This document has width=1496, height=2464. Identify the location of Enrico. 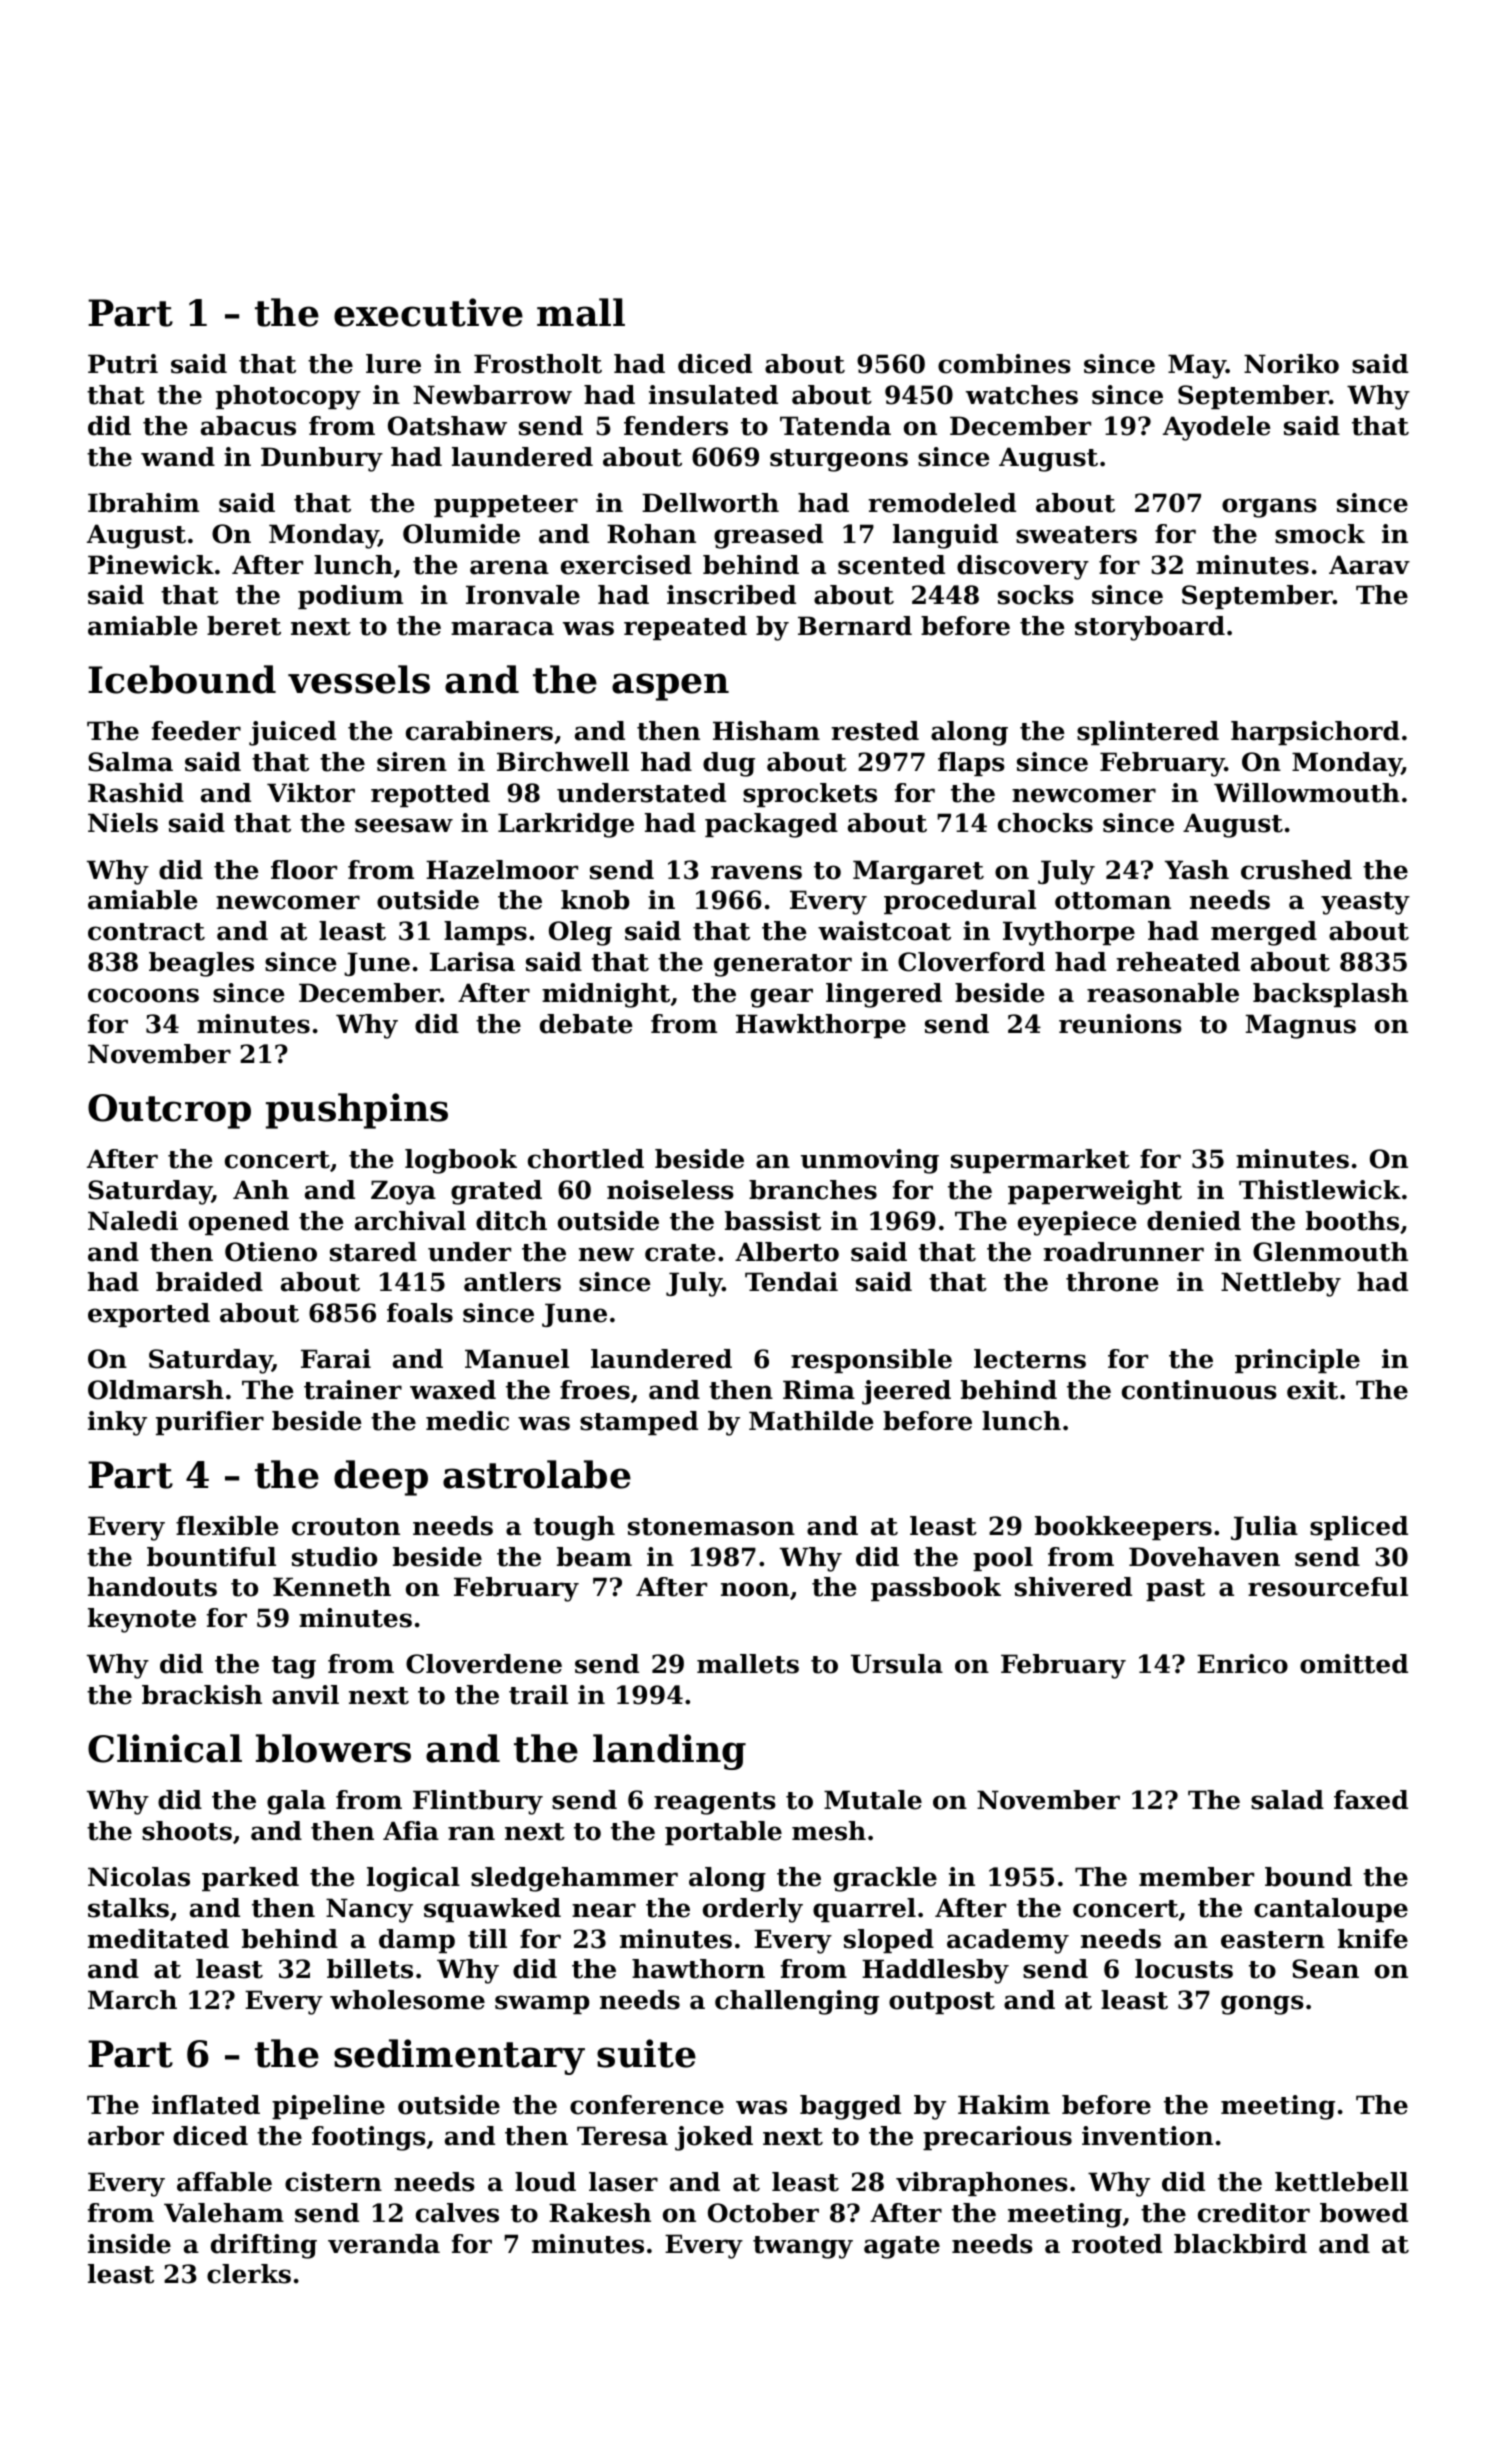
(1242, 1664).
